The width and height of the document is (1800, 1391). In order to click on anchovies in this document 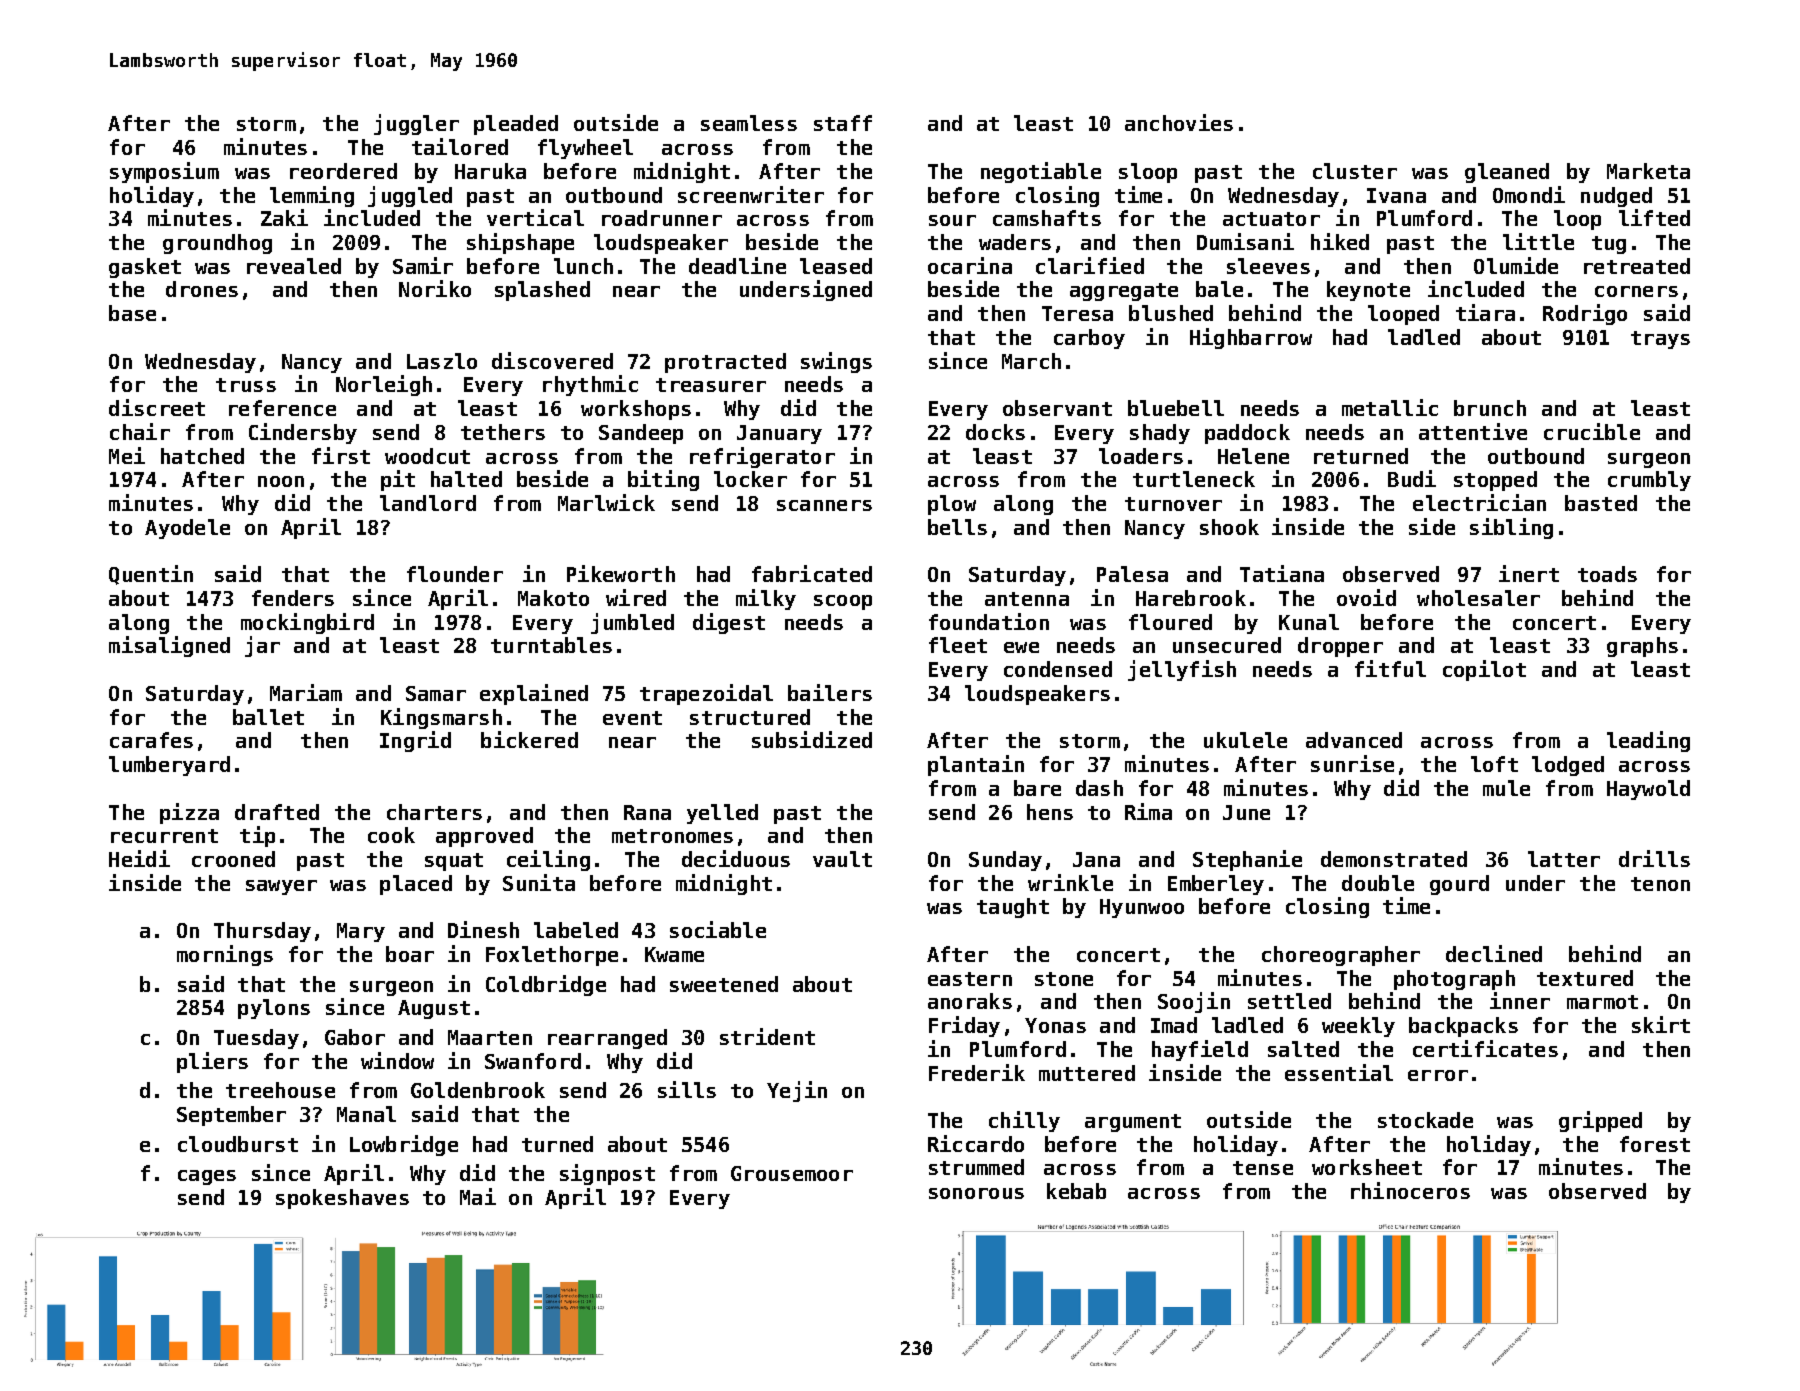, I will do `click(1179, 122)`.
